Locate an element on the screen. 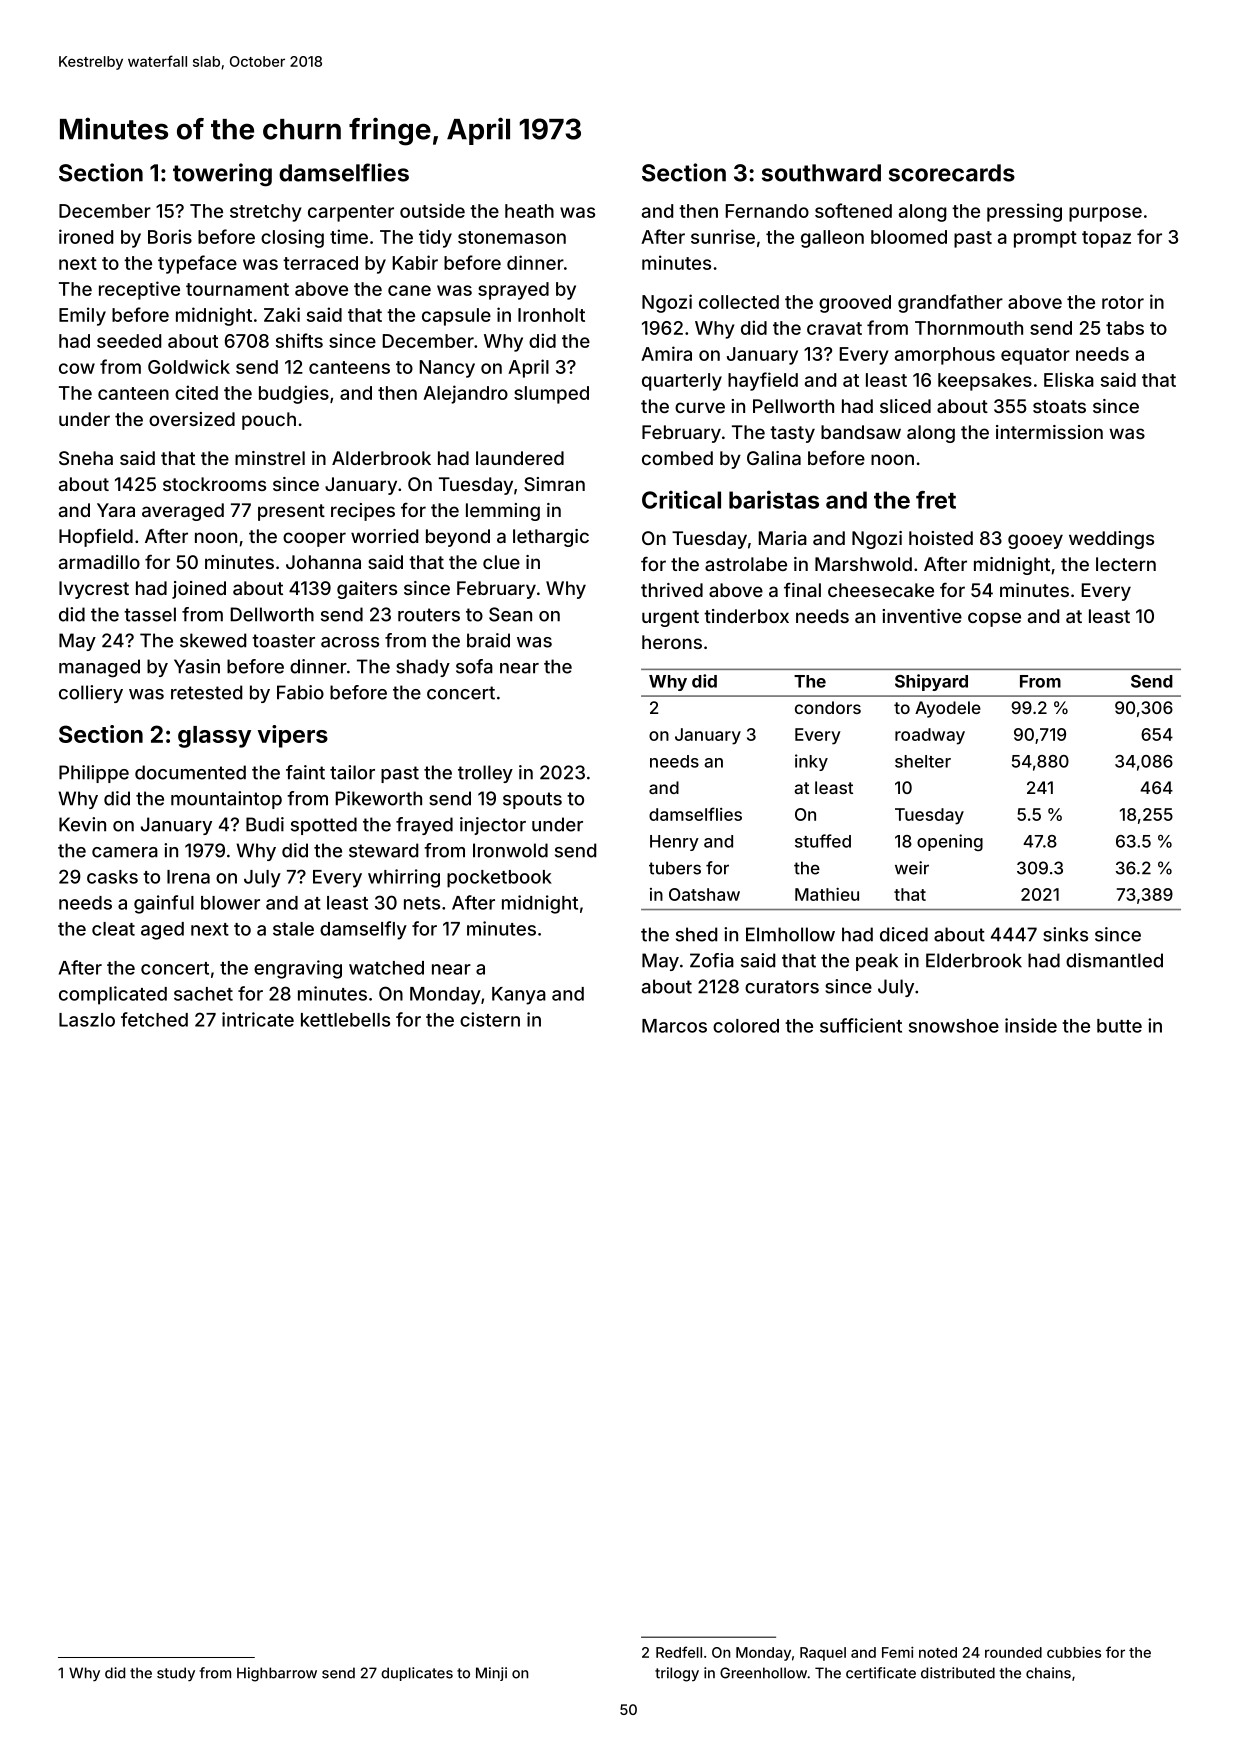 Image resolution: width=1239 pixels, height=1752 pixels. Goldwick is located at coordinates (189, 366).
